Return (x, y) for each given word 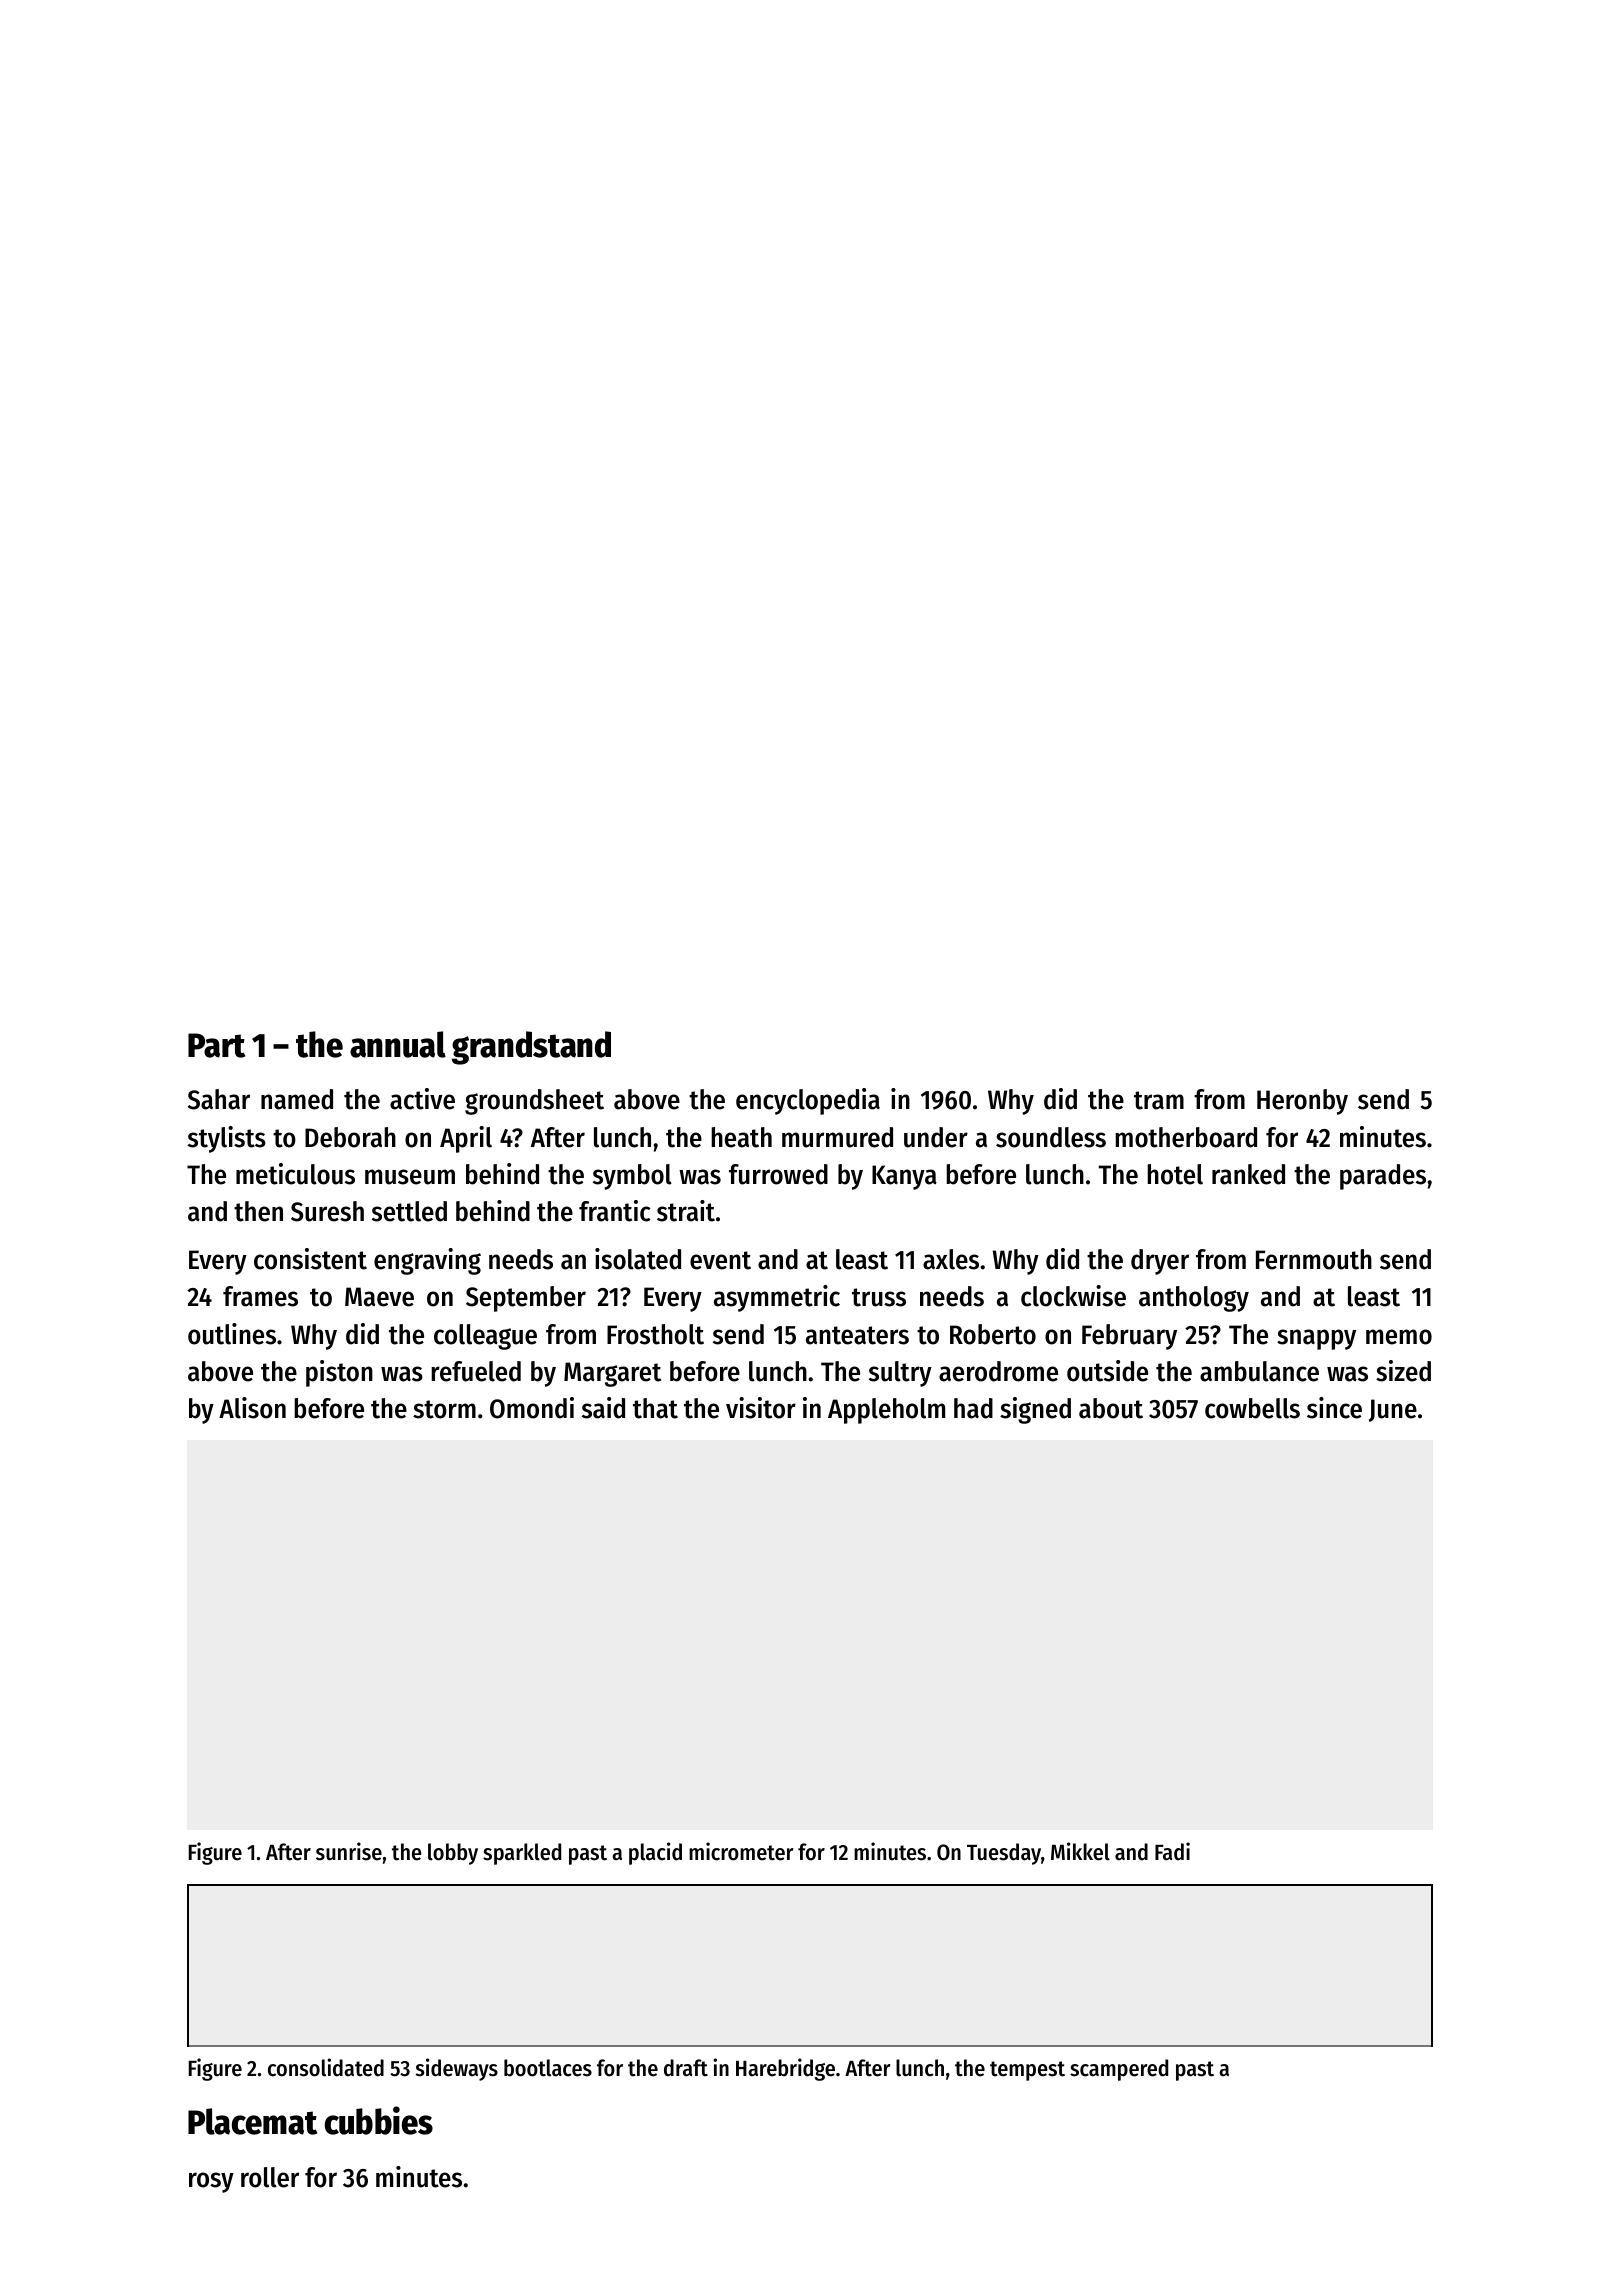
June (1393, 1410)
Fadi (1172, 1851)
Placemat (252, 2121)
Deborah (350, 1137)
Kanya (904, 1177)
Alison (252, 1408)
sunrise (349, 1851)
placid (655, 1853)
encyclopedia (808, 1101)
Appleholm (886, 1411)
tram (1159, 1100)
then (258, 1211)
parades (1383, 1177)
